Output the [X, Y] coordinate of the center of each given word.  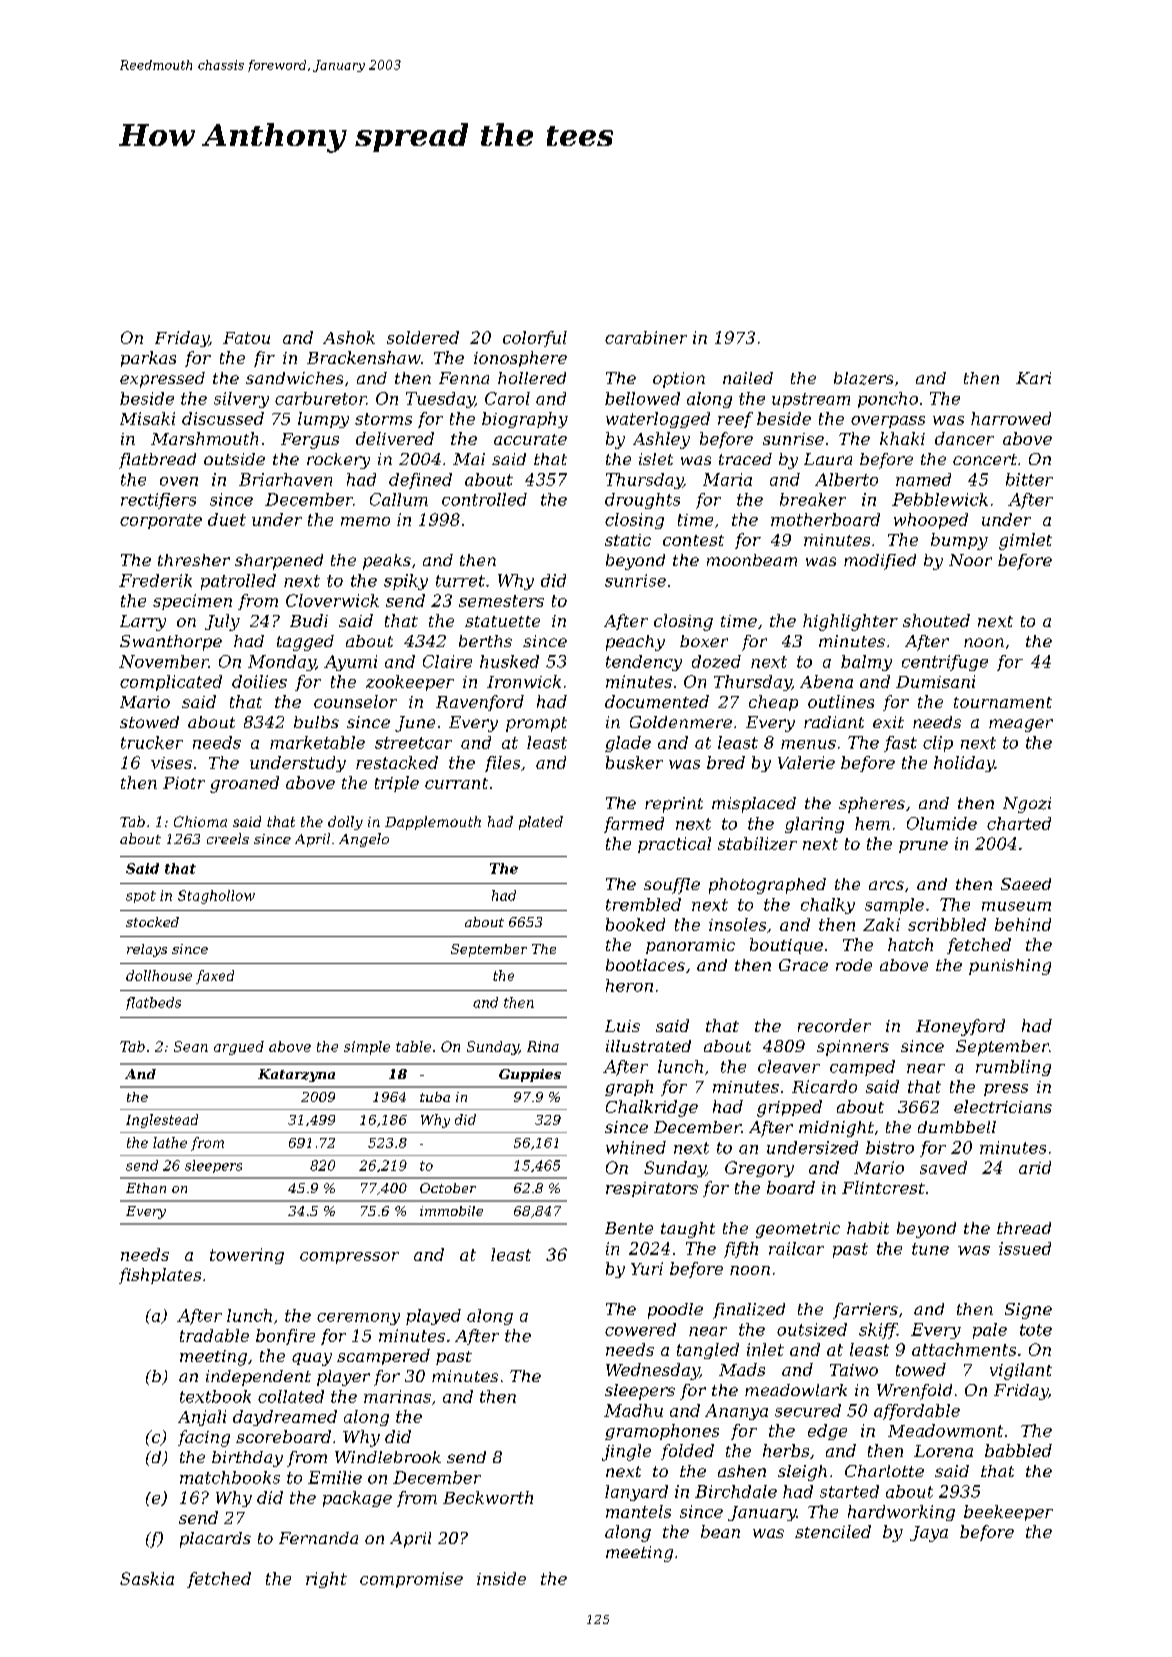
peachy [635, 643]
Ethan [146, 1188]
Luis [622, 1026]
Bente [629, 1228]
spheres [872, 805]
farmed [634, 825]
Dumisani [935, 681]
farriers [865, 1311]
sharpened [279, 562]
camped [862, 1068]
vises [171, 763]
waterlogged [658, 420]
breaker [813, 499]
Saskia [147, 1578]
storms [383, 419]
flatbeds [153, 1003]
